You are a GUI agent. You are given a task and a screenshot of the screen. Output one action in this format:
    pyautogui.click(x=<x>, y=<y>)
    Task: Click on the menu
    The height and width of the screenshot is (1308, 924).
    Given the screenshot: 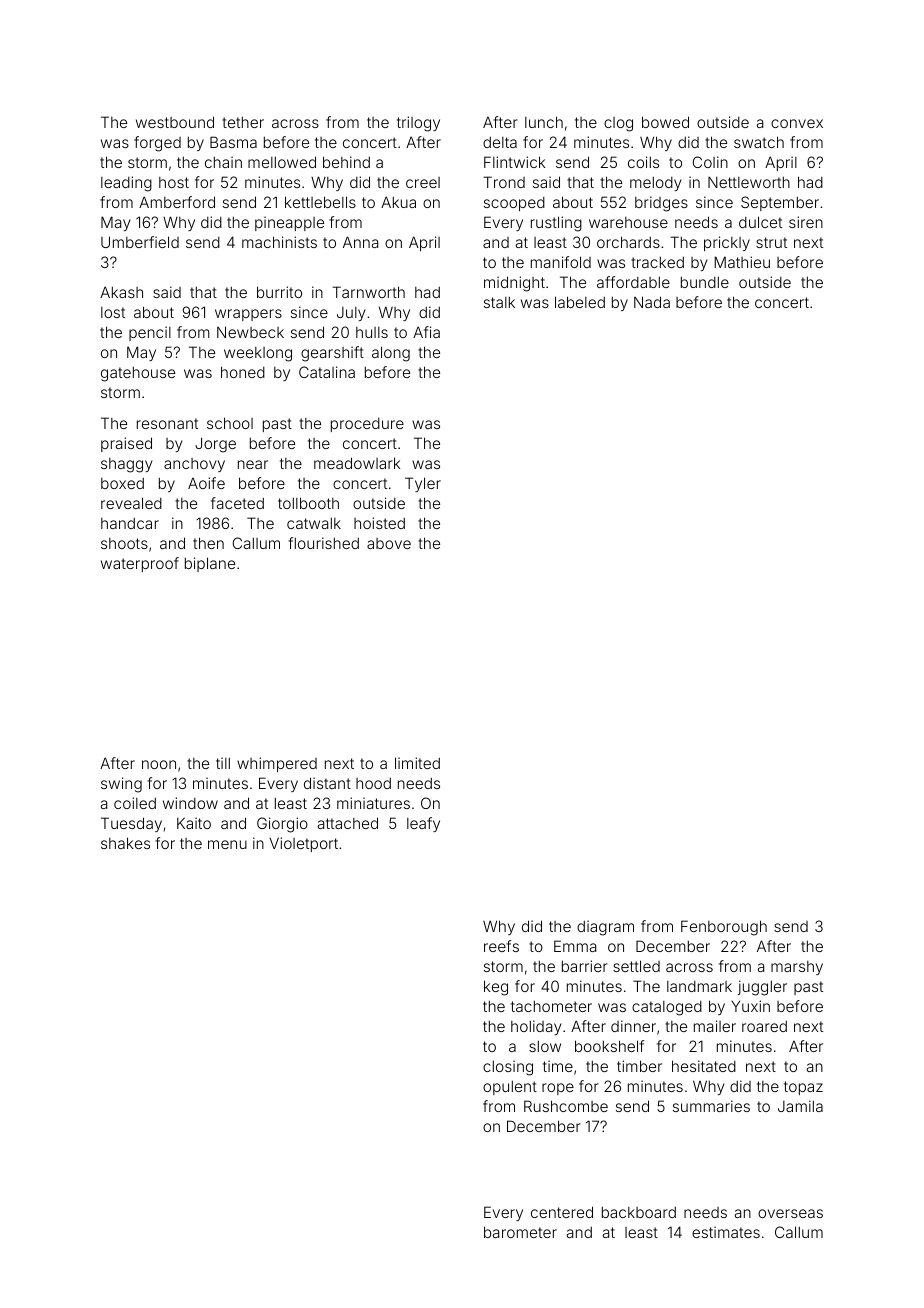 What is the action you would take?
    pyautogui.click(x=227, y=844)
